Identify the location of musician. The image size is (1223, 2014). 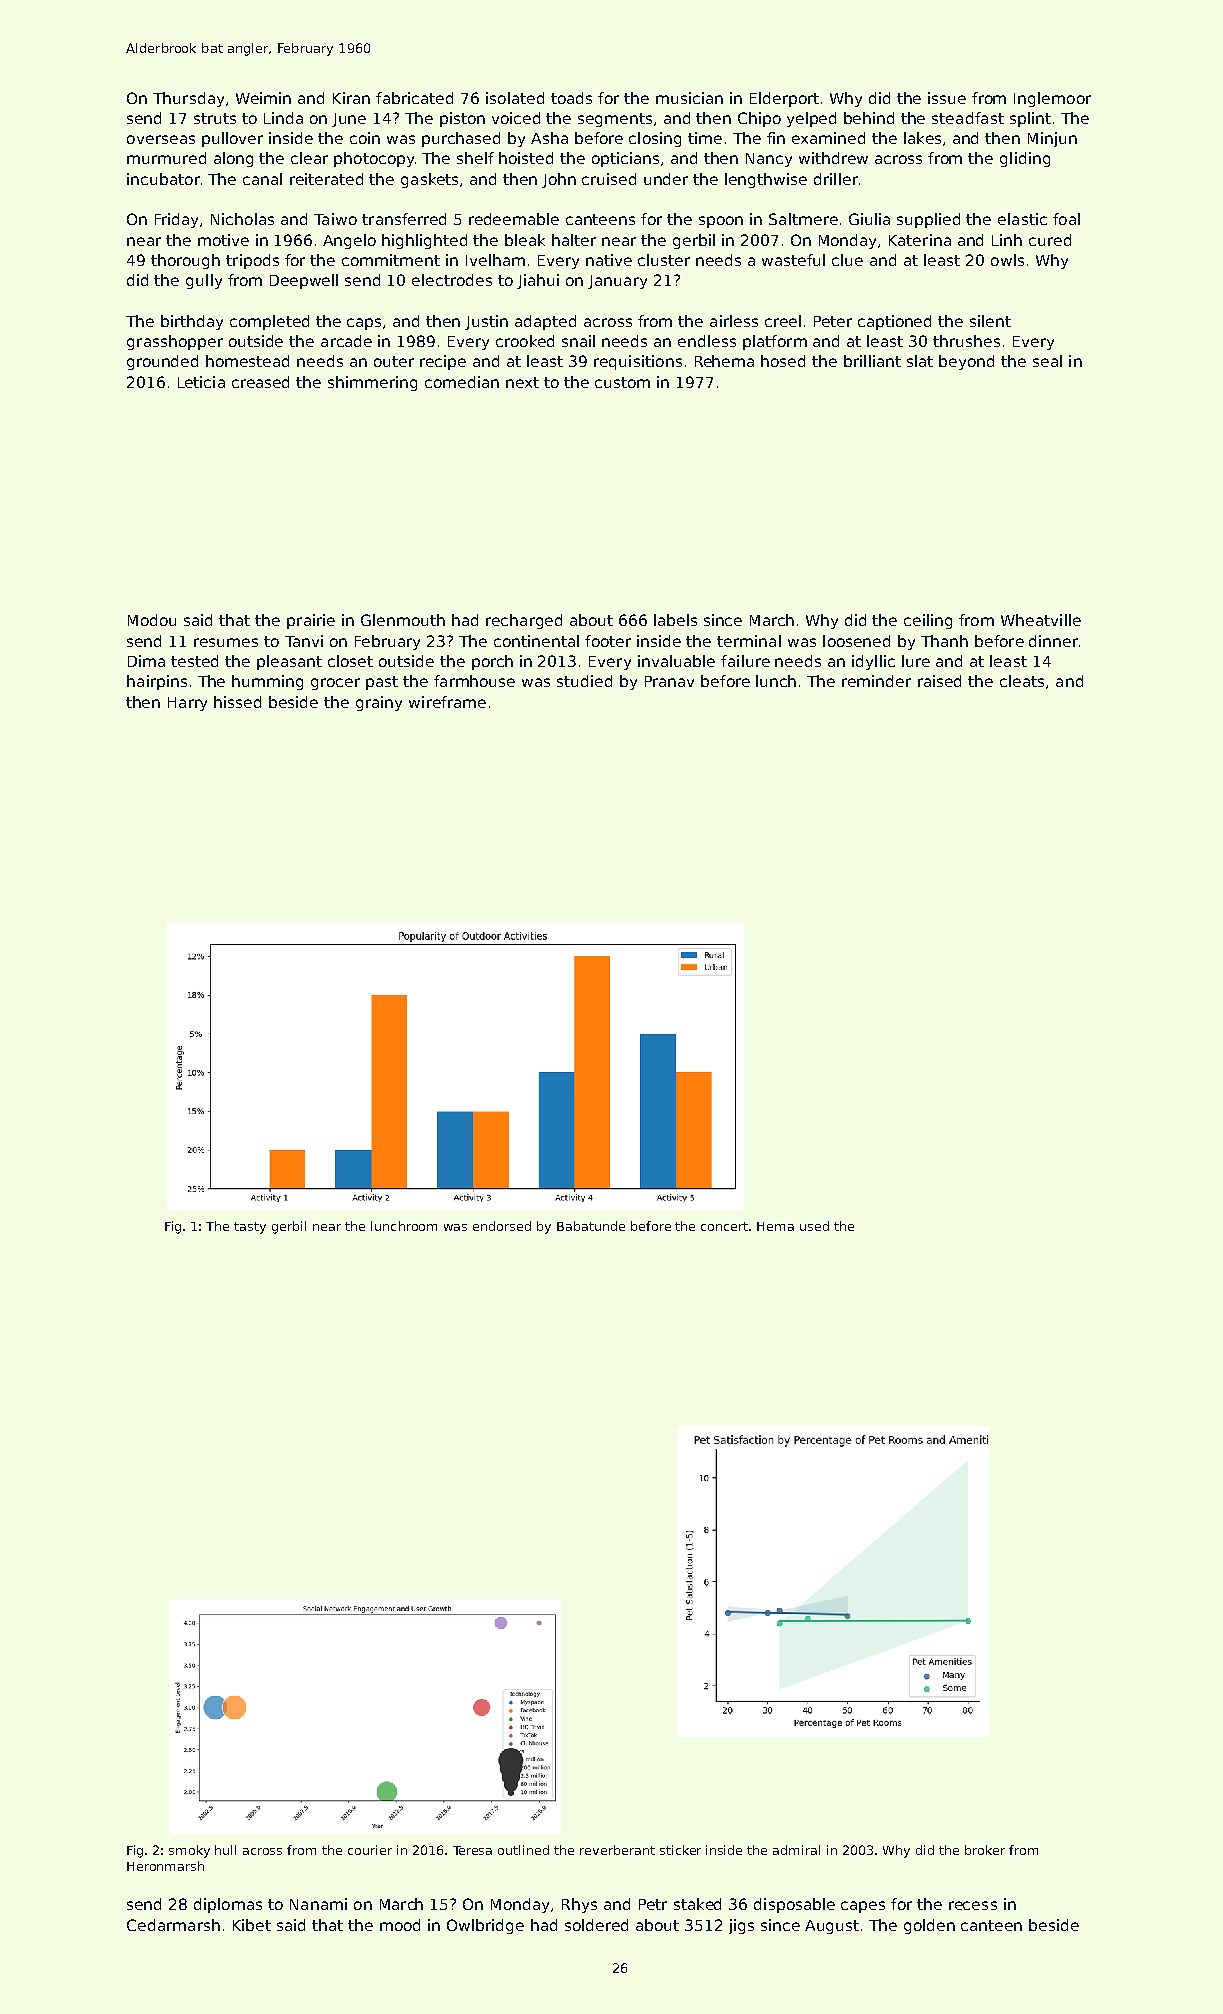
(689, 98).
